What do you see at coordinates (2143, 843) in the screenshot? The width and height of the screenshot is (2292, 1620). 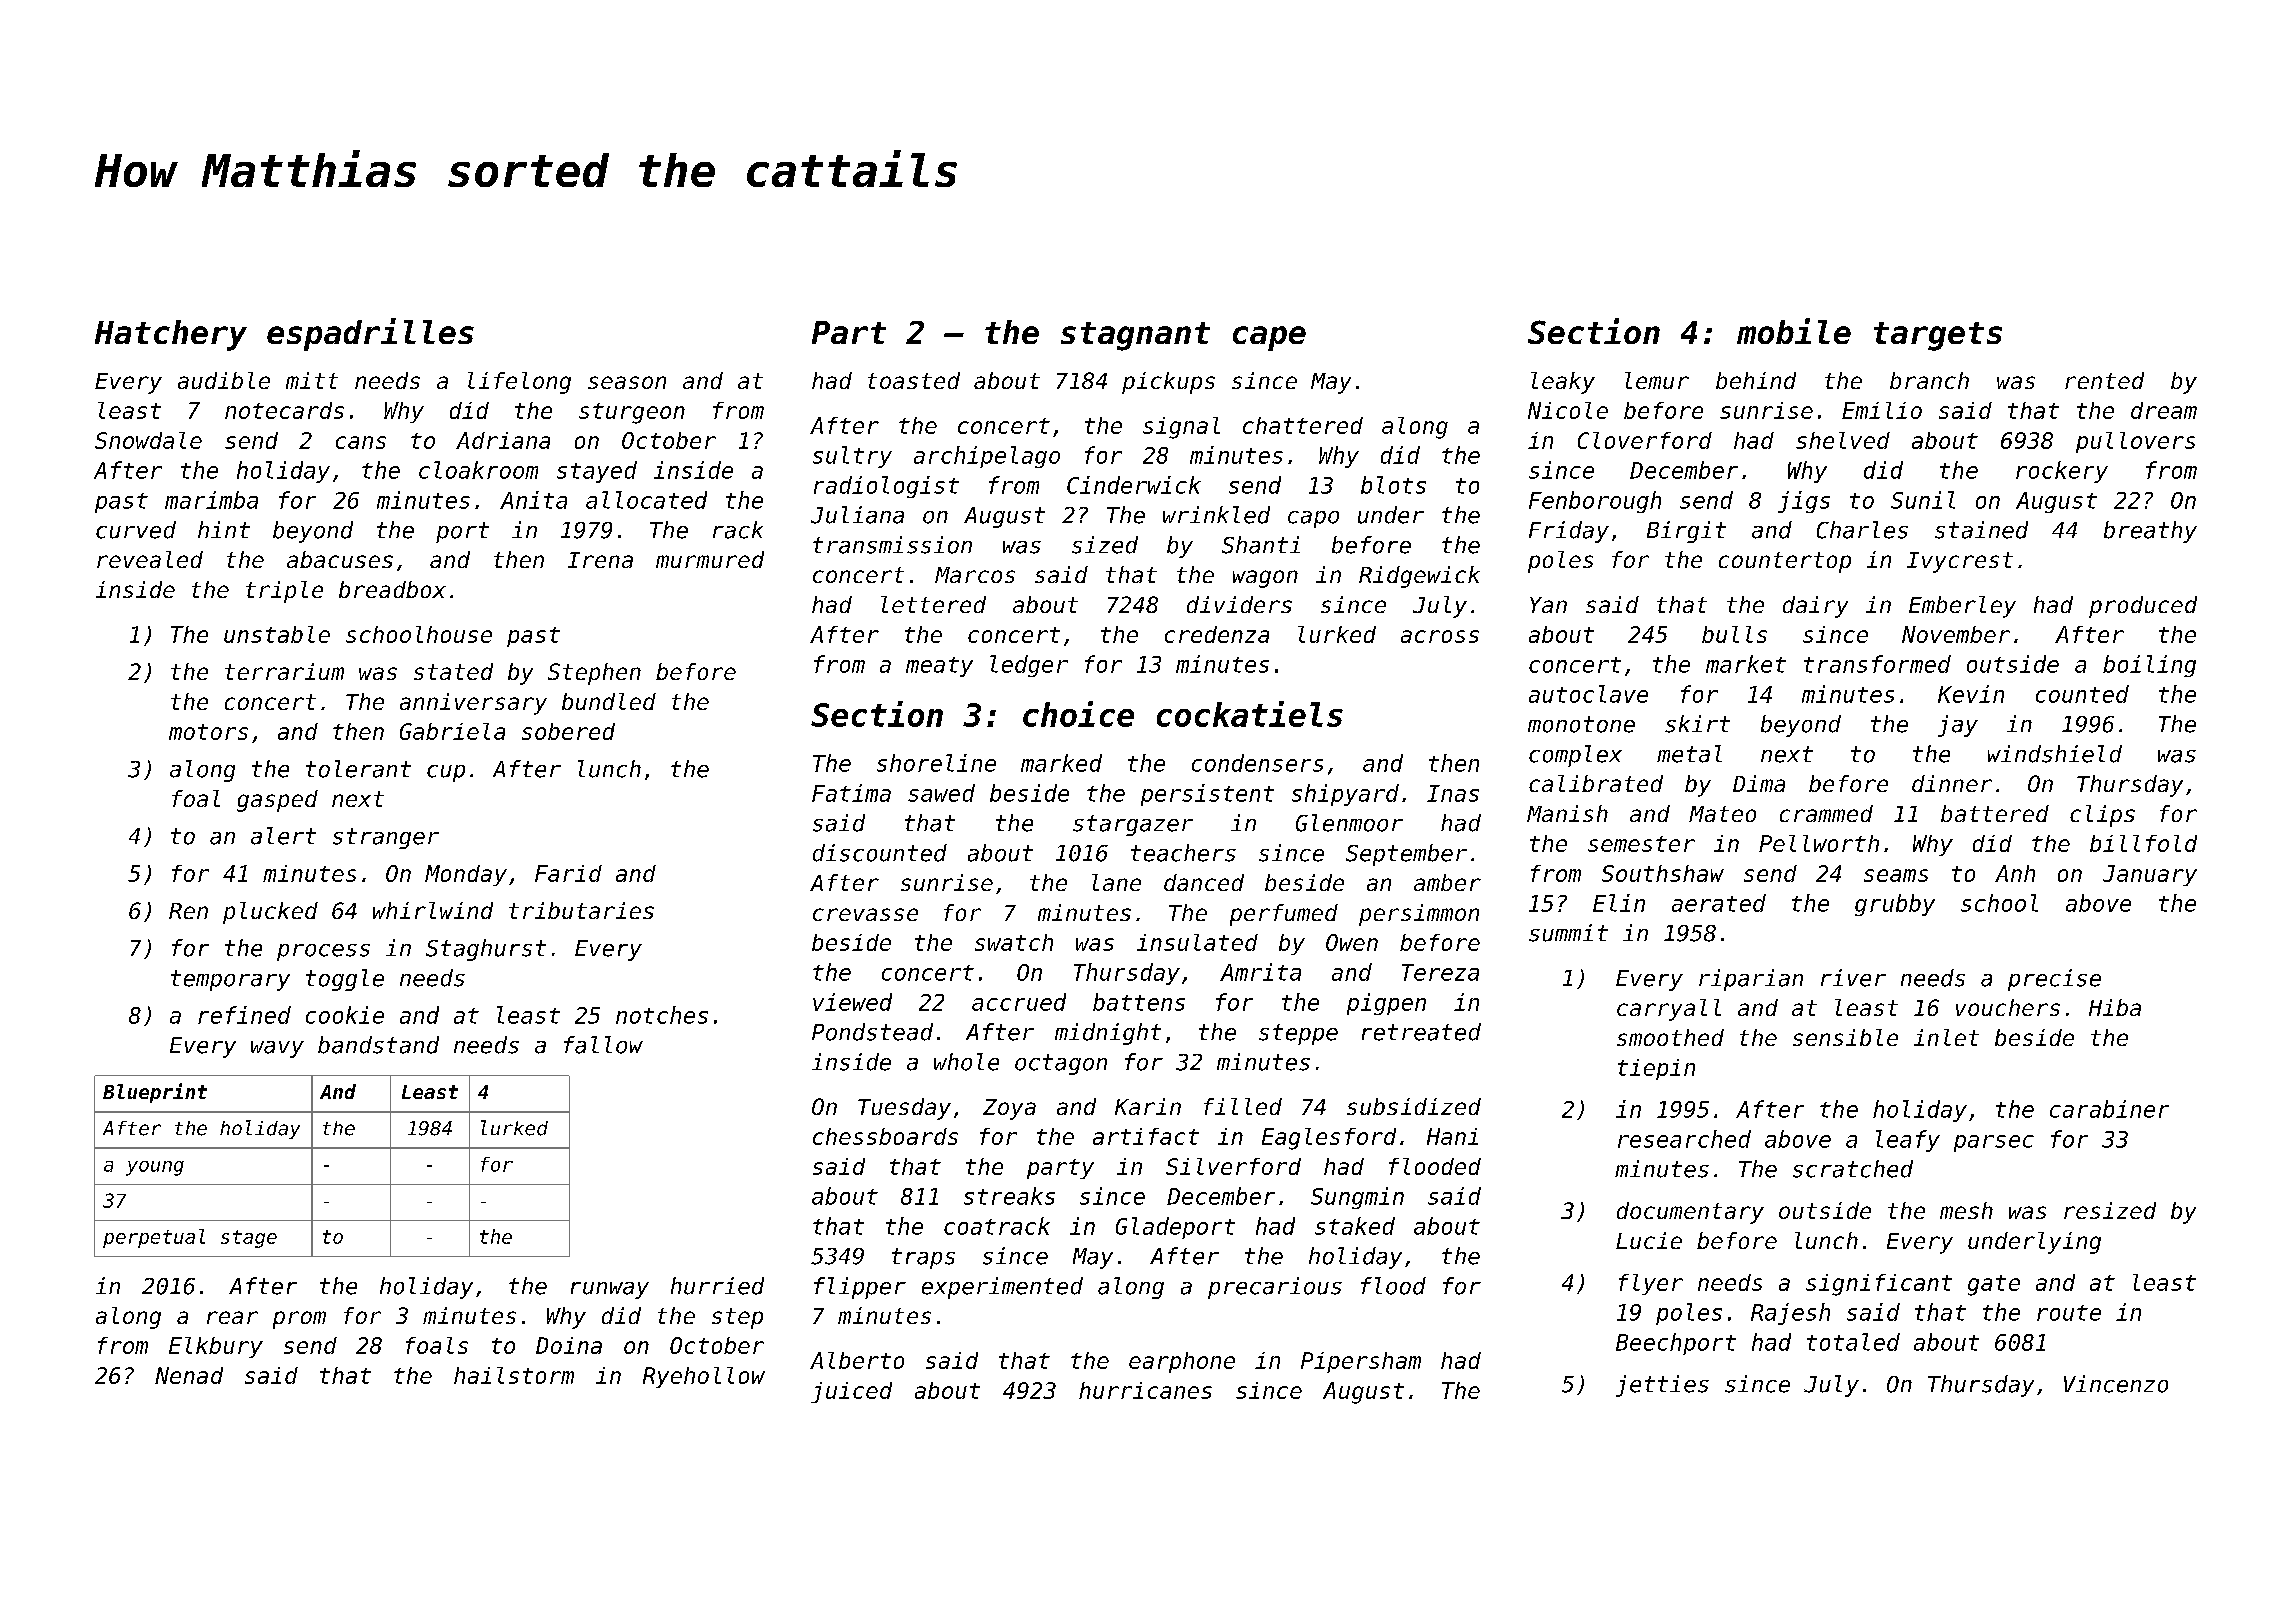 I see `billfold` at bounding box center [2143, 843].
